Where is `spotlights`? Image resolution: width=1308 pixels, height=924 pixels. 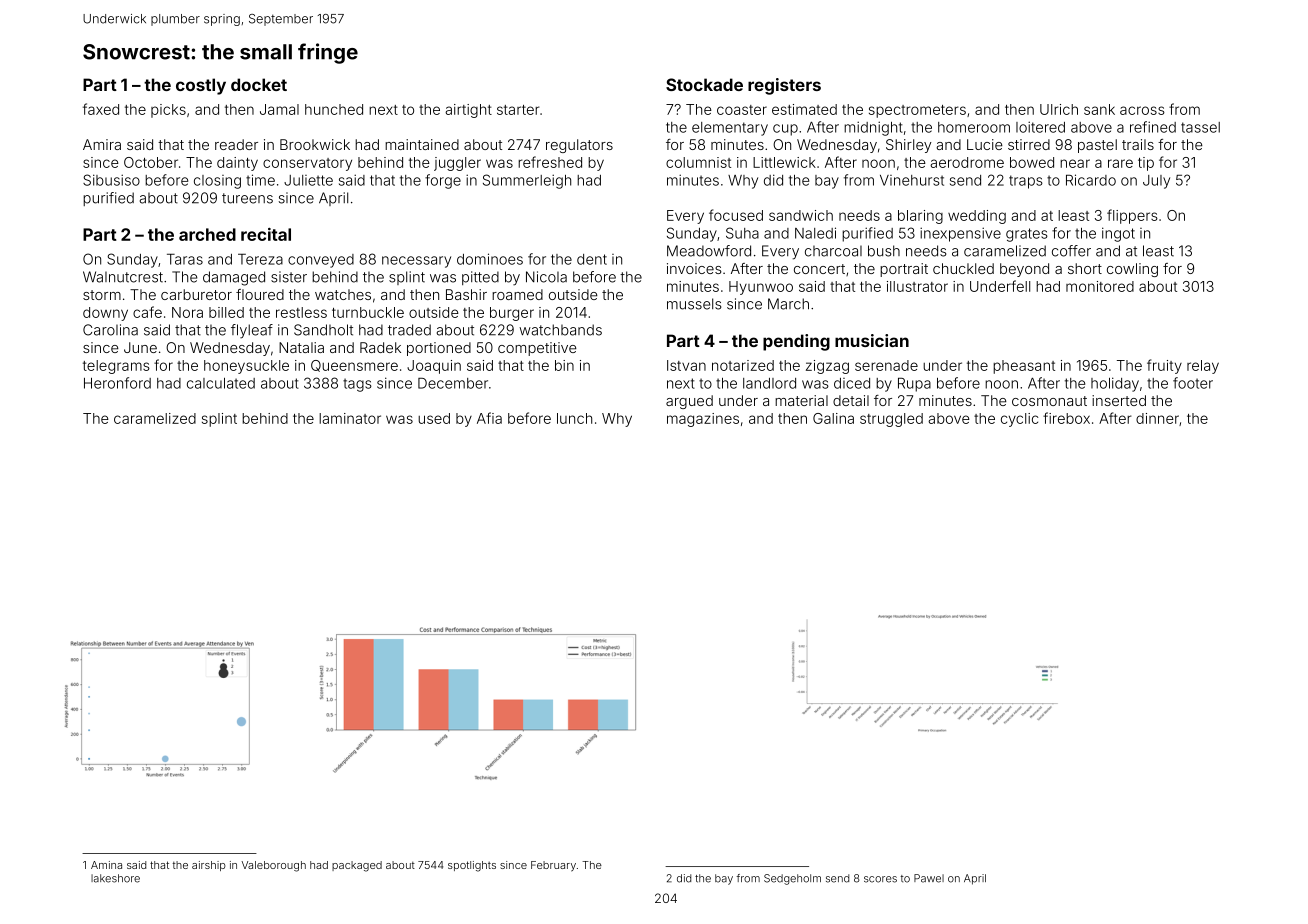 spotlights is located at coordinates (472, 866).
